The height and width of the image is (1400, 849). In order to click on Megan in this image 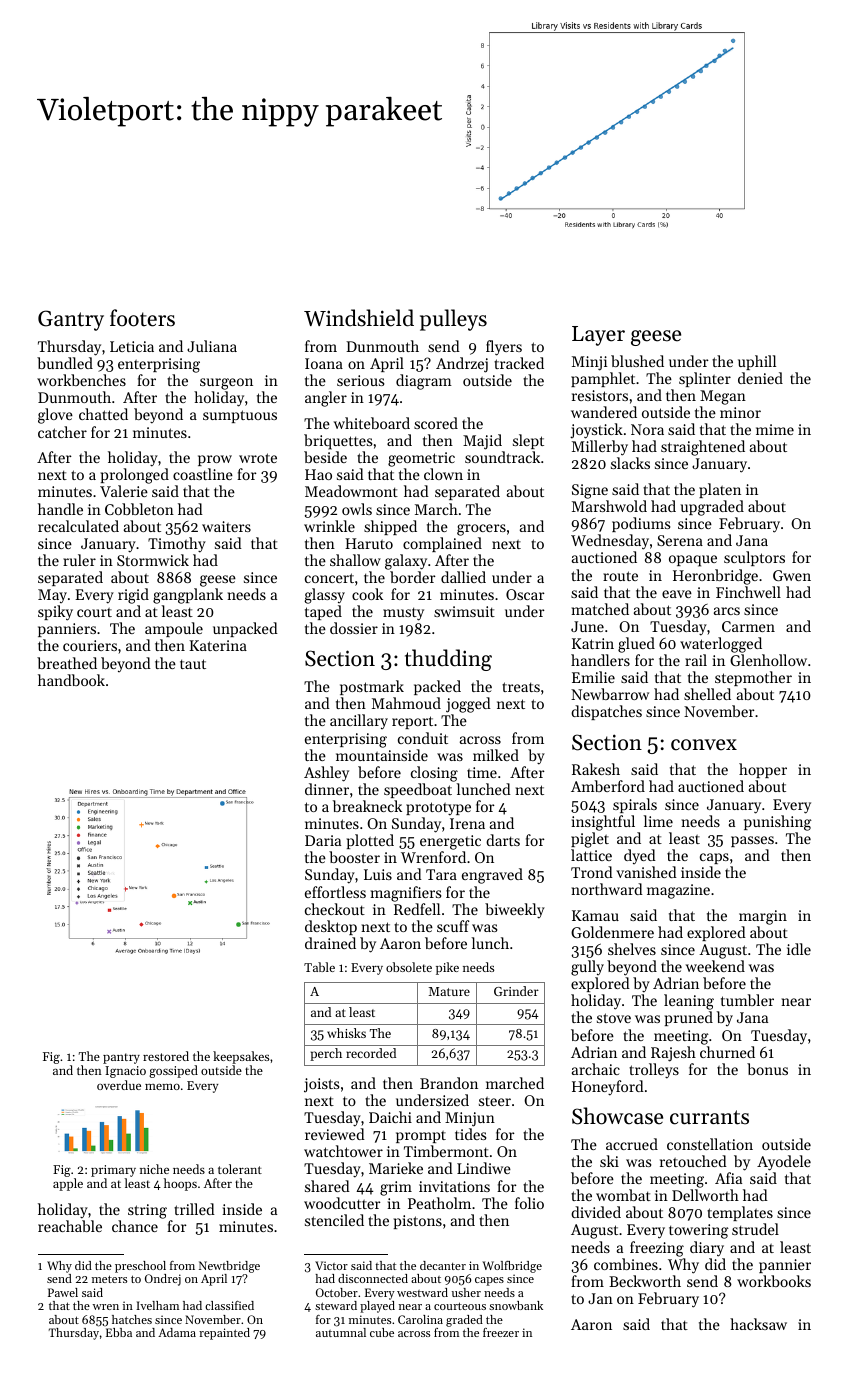, I will do `click(723, 397)`.
